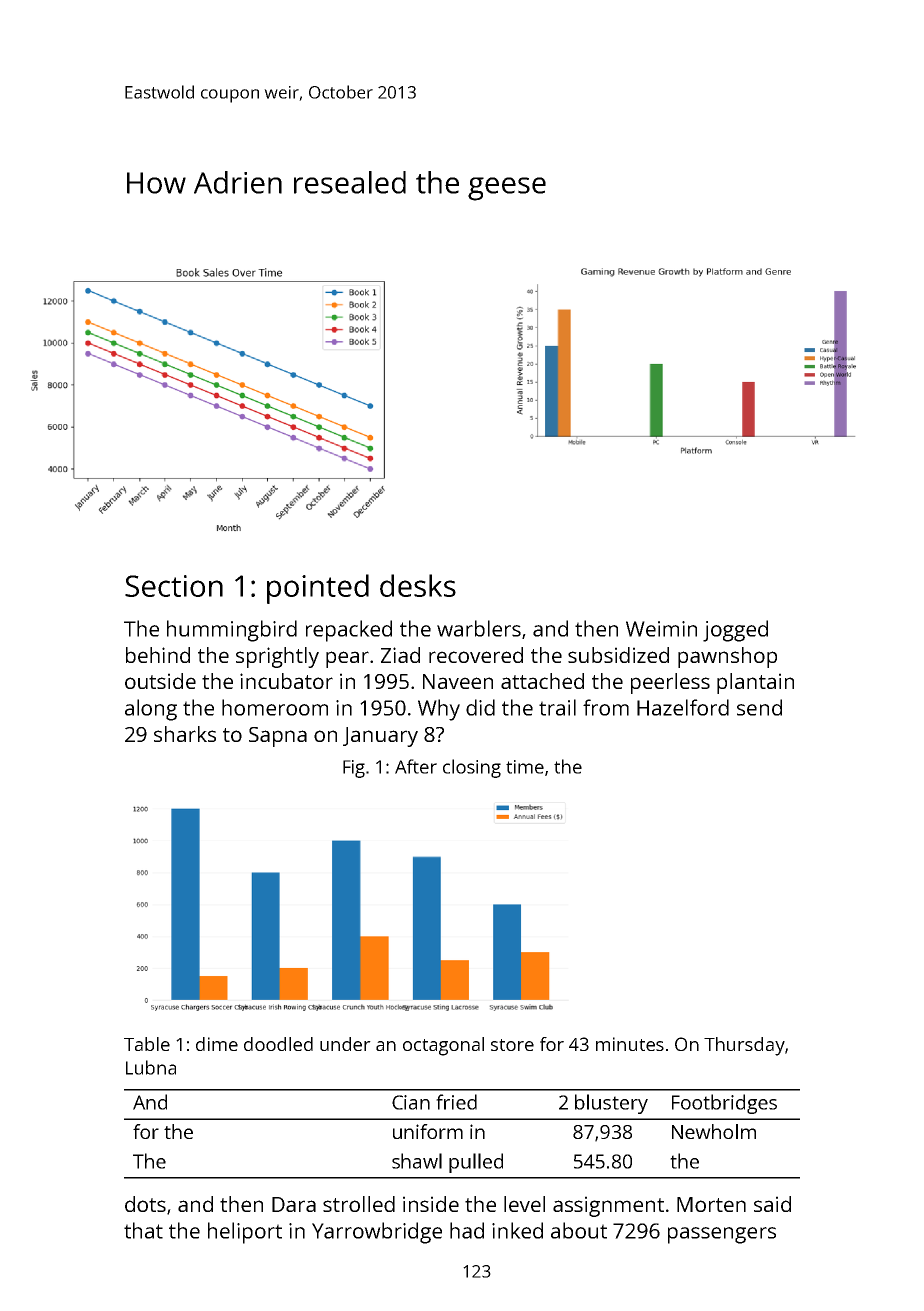 This page has width=924, height=1311. I want to click on behind, so click(158, 655).
